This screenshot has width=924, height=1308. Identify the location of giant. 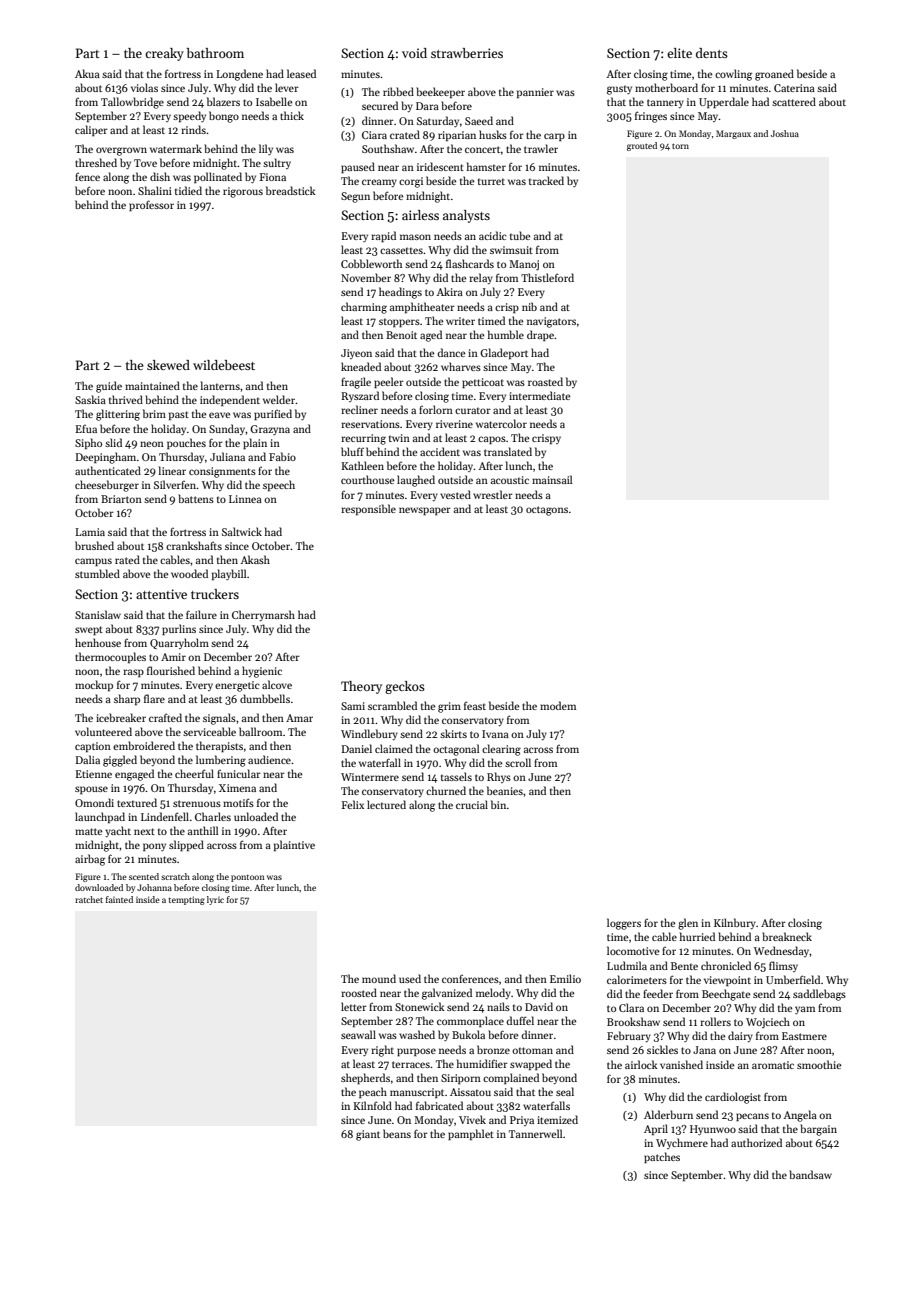
(368, 1135).
